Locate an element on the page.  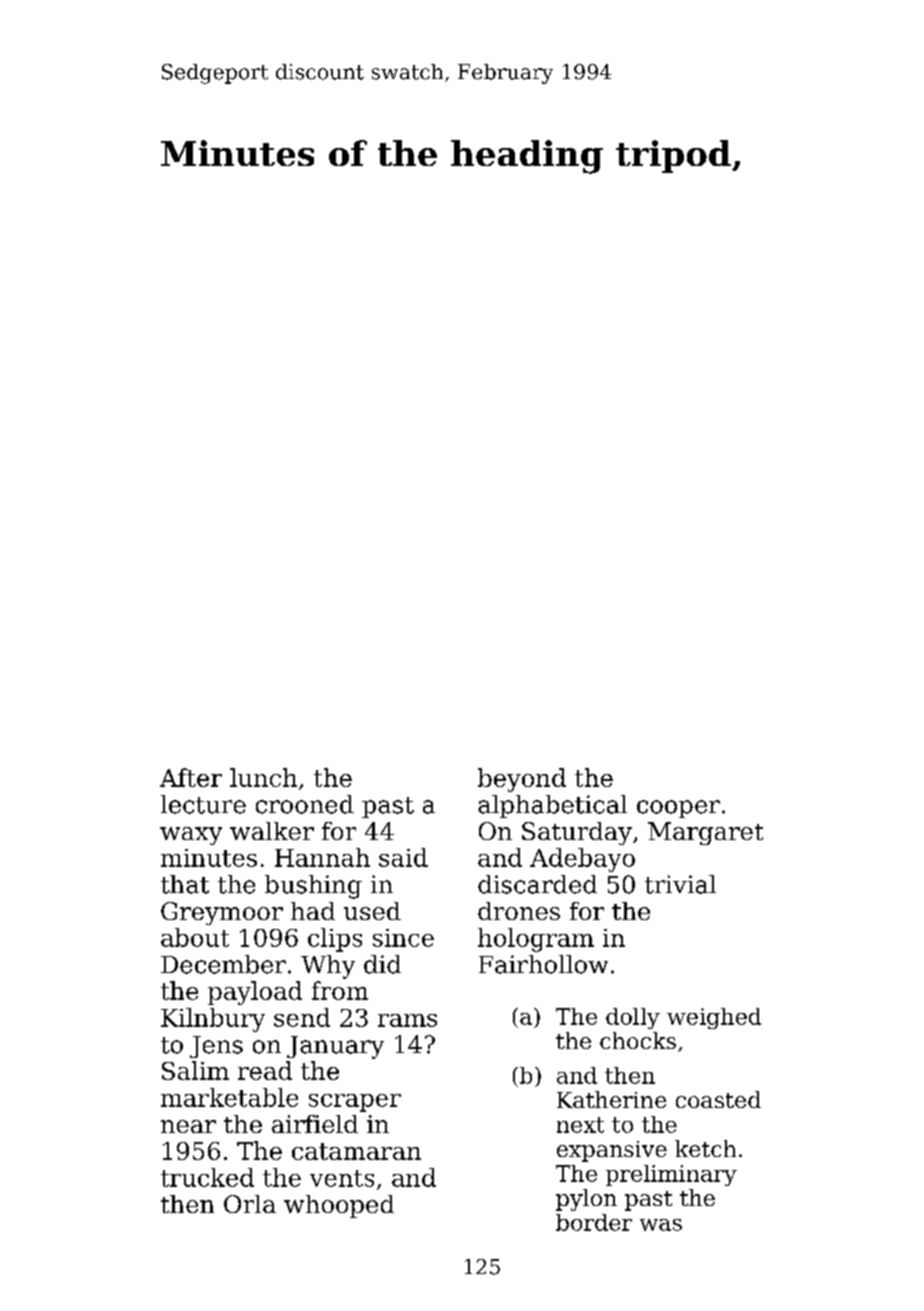
lunch is located at coordinates (263, 777).
